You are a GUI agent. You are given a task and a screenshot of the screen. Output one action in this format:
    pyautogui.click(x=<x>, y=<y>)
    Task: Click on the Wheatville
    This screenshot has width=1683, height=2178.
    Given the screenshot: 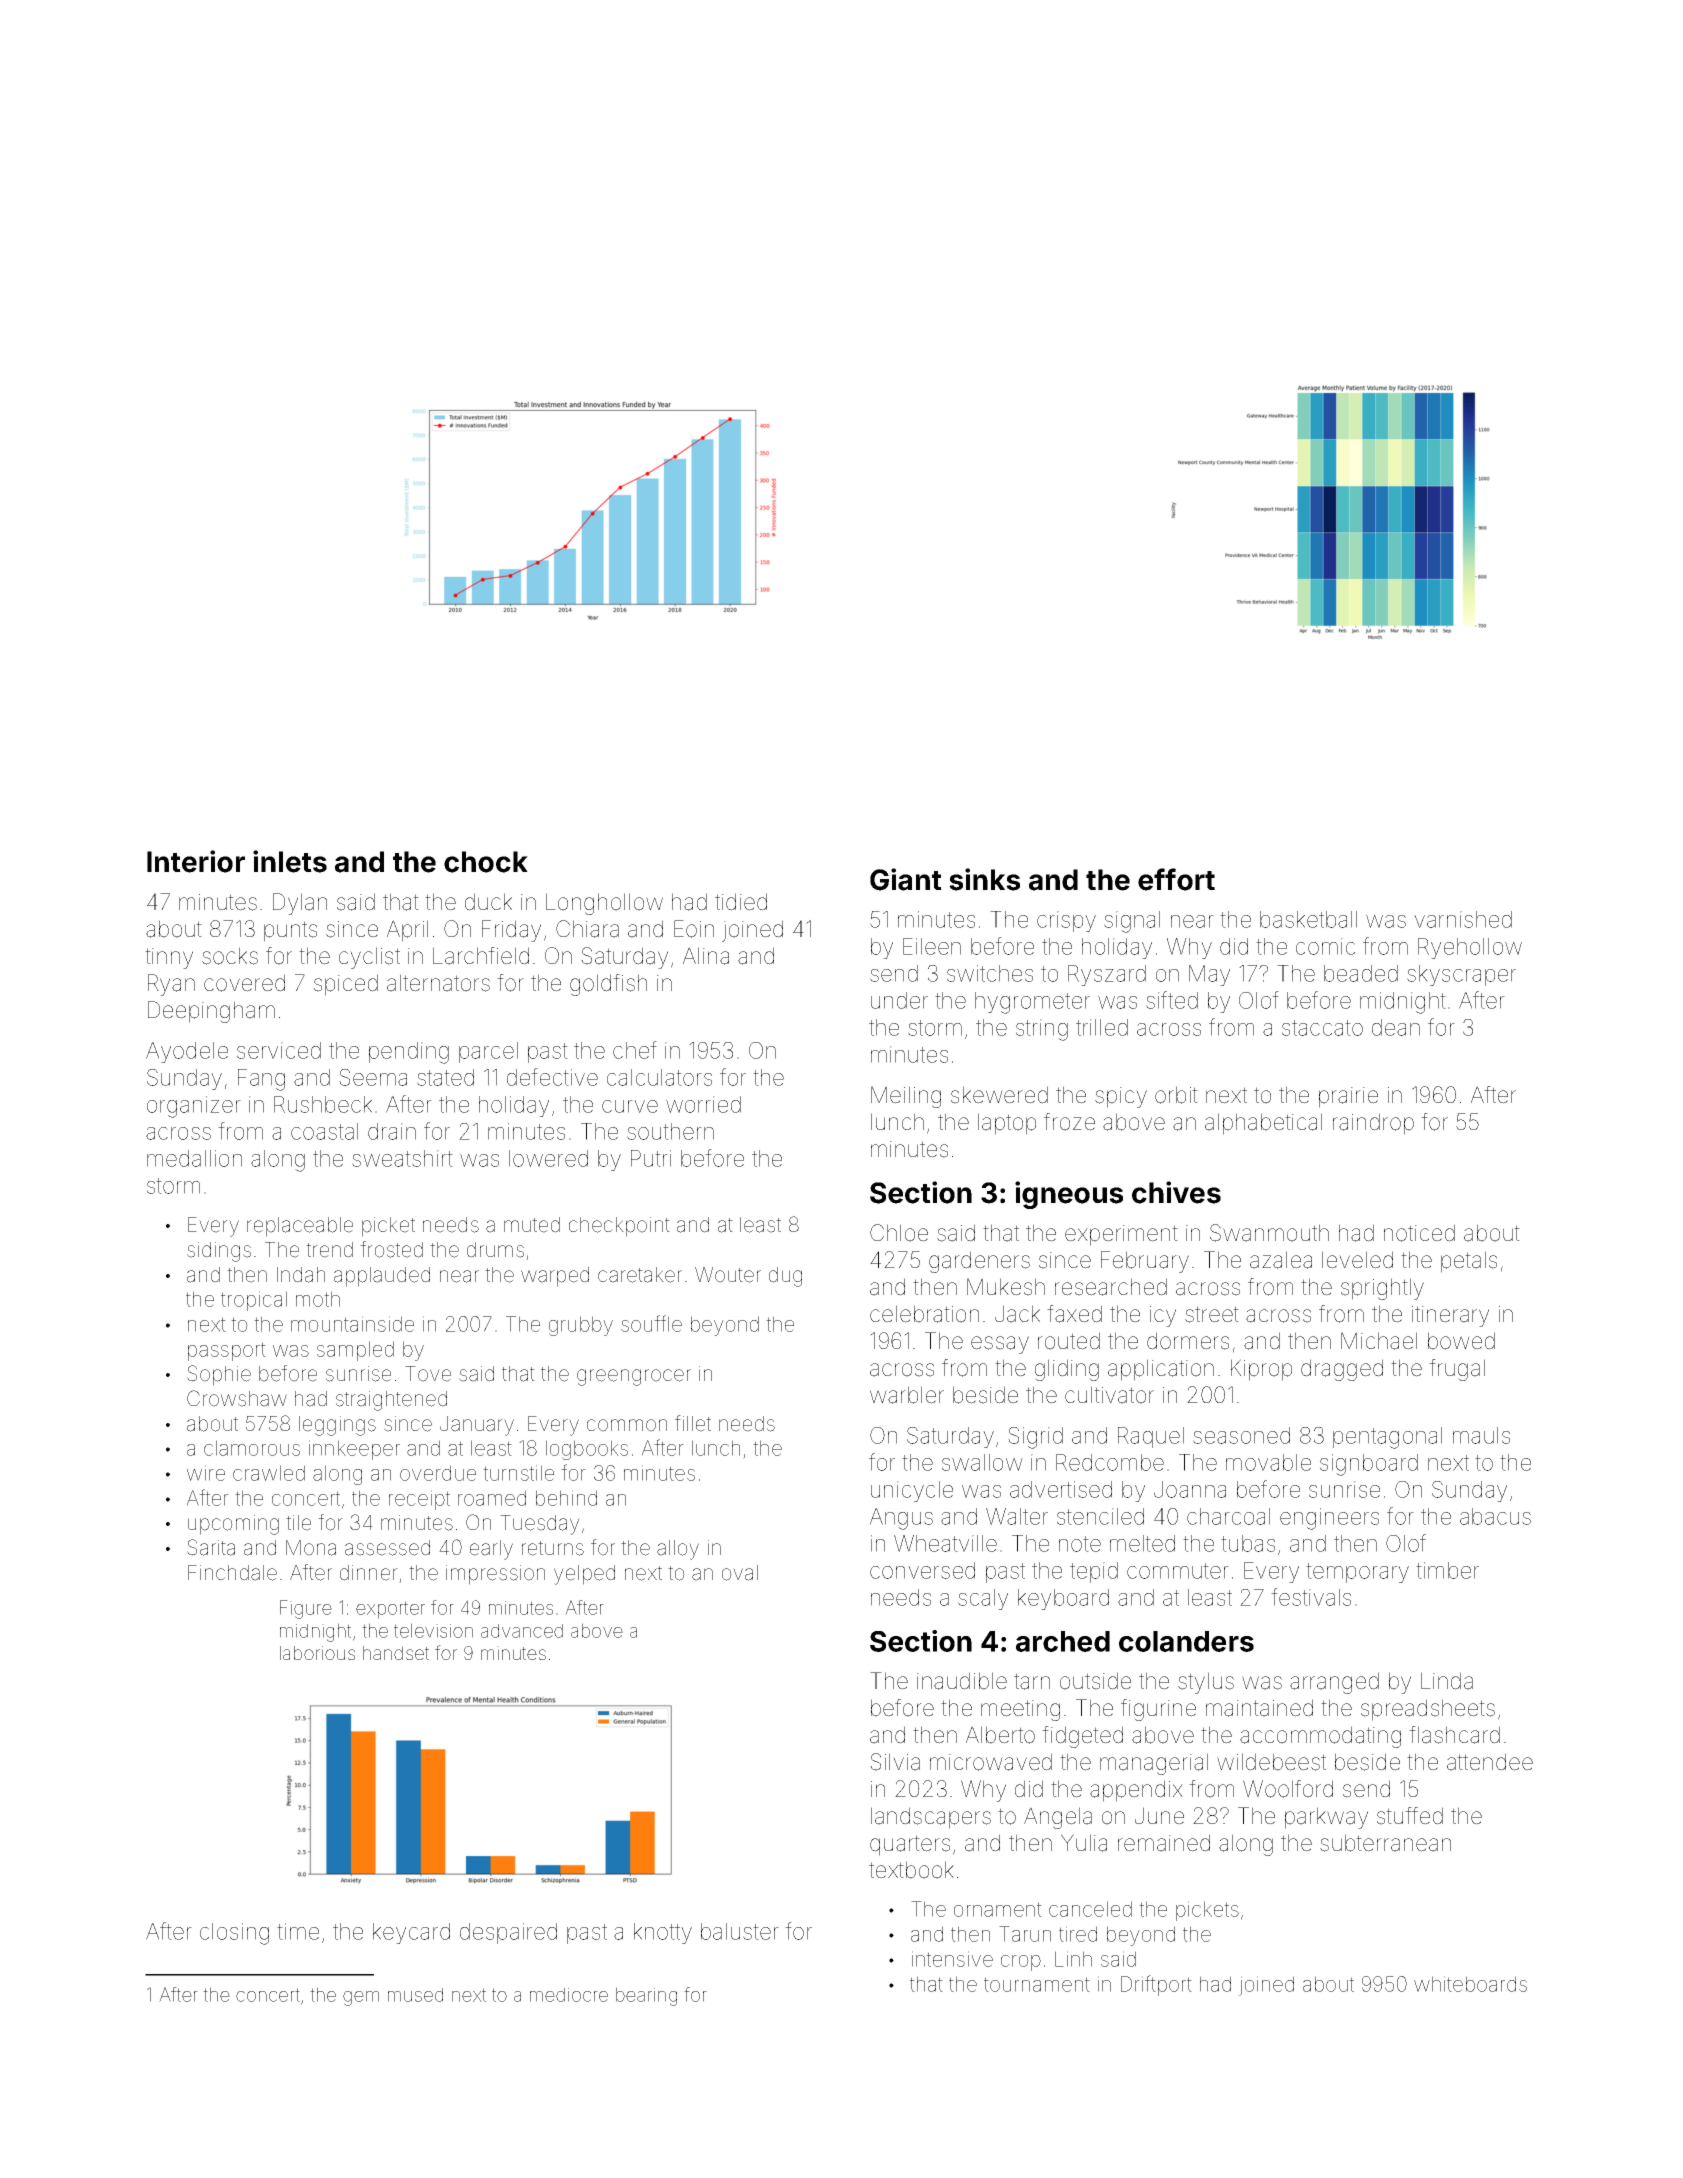 What is the action you would take?
    pyautogui.click(x=945, y=1543)
